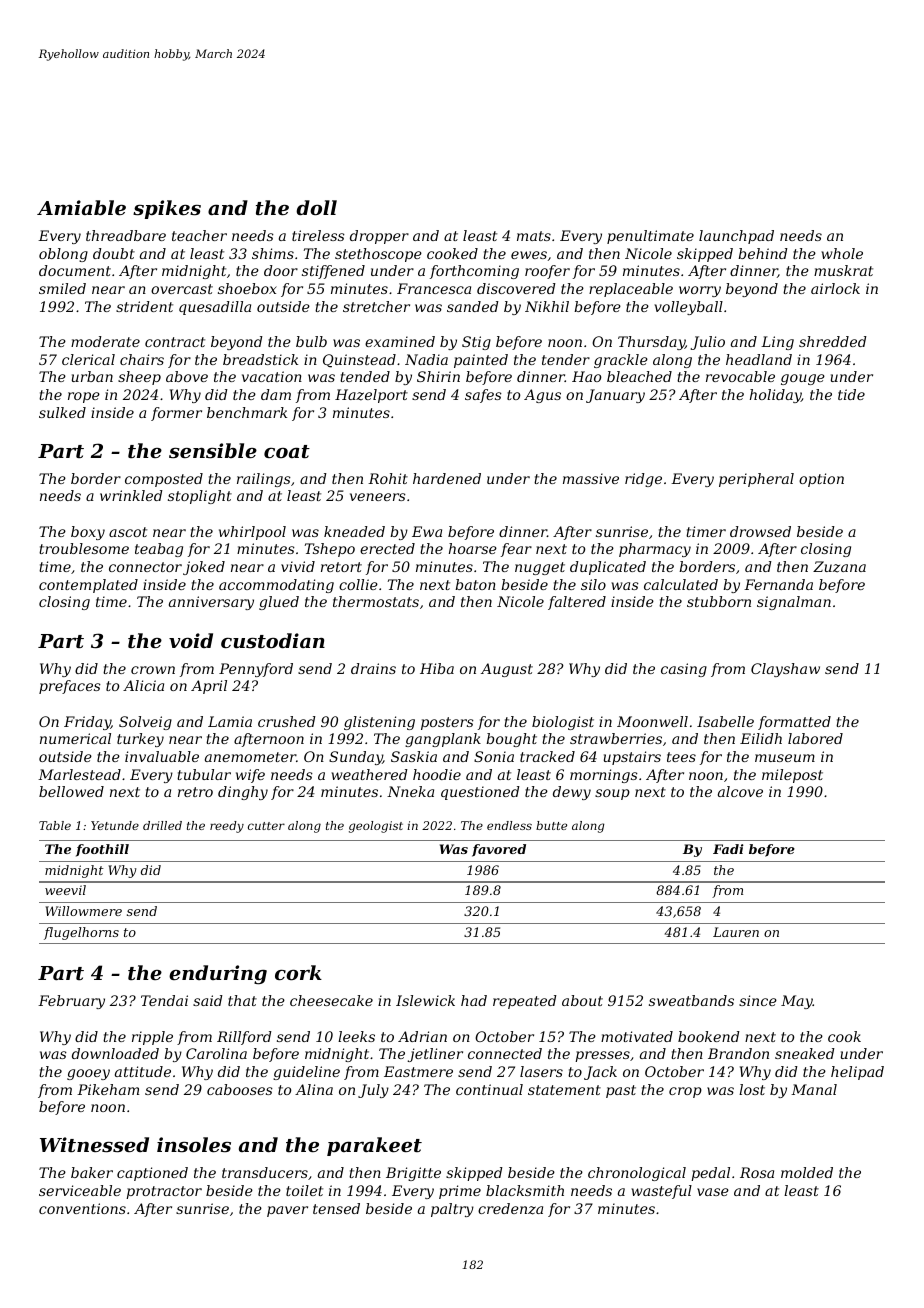 This image has height=1308, width=924. What do you see at coordinates (655, 550) in the image?
I see `pharmacy` at bounding box center [655, 550].
